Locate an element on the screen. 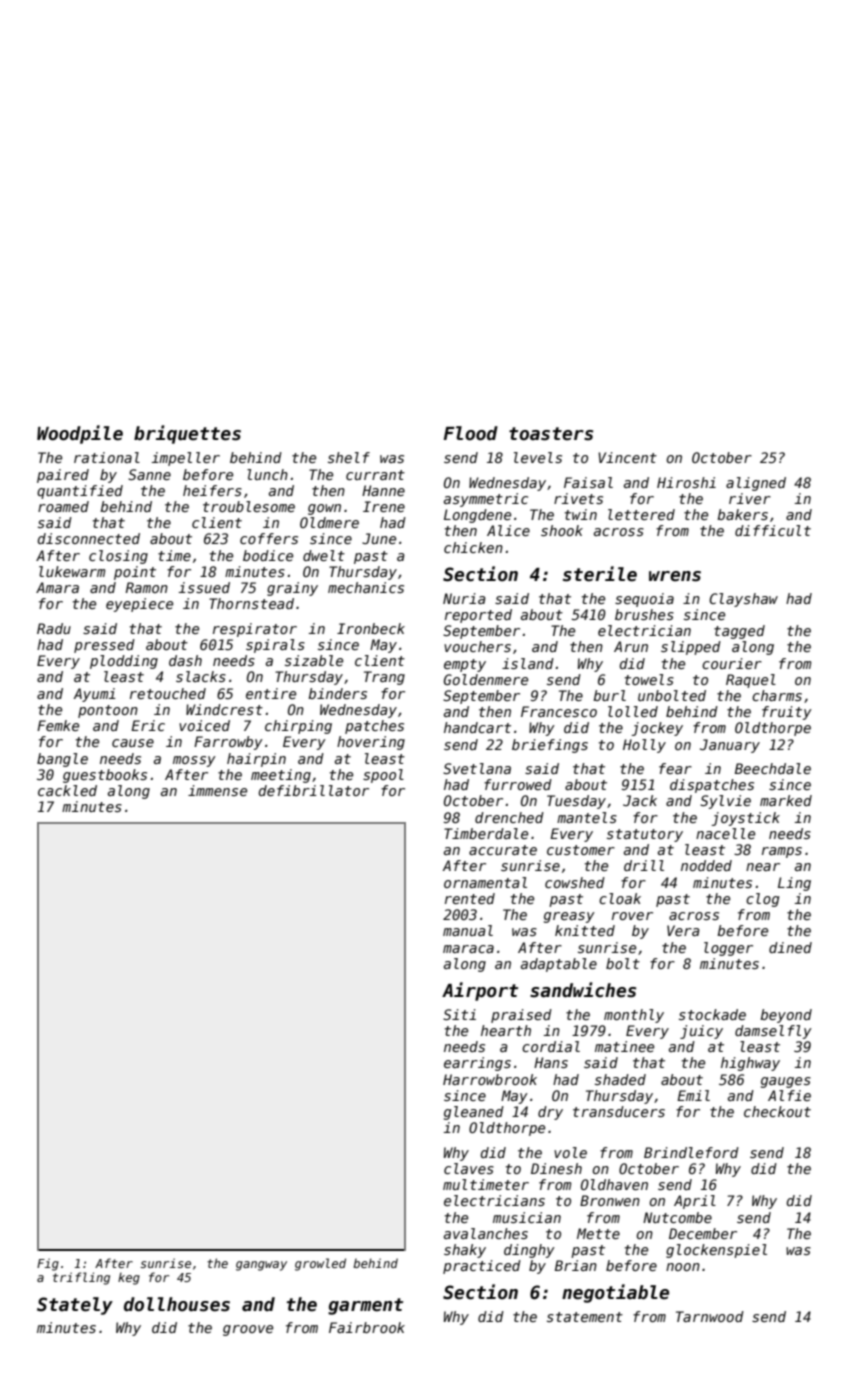  point is located at coordinates (135, 573).
